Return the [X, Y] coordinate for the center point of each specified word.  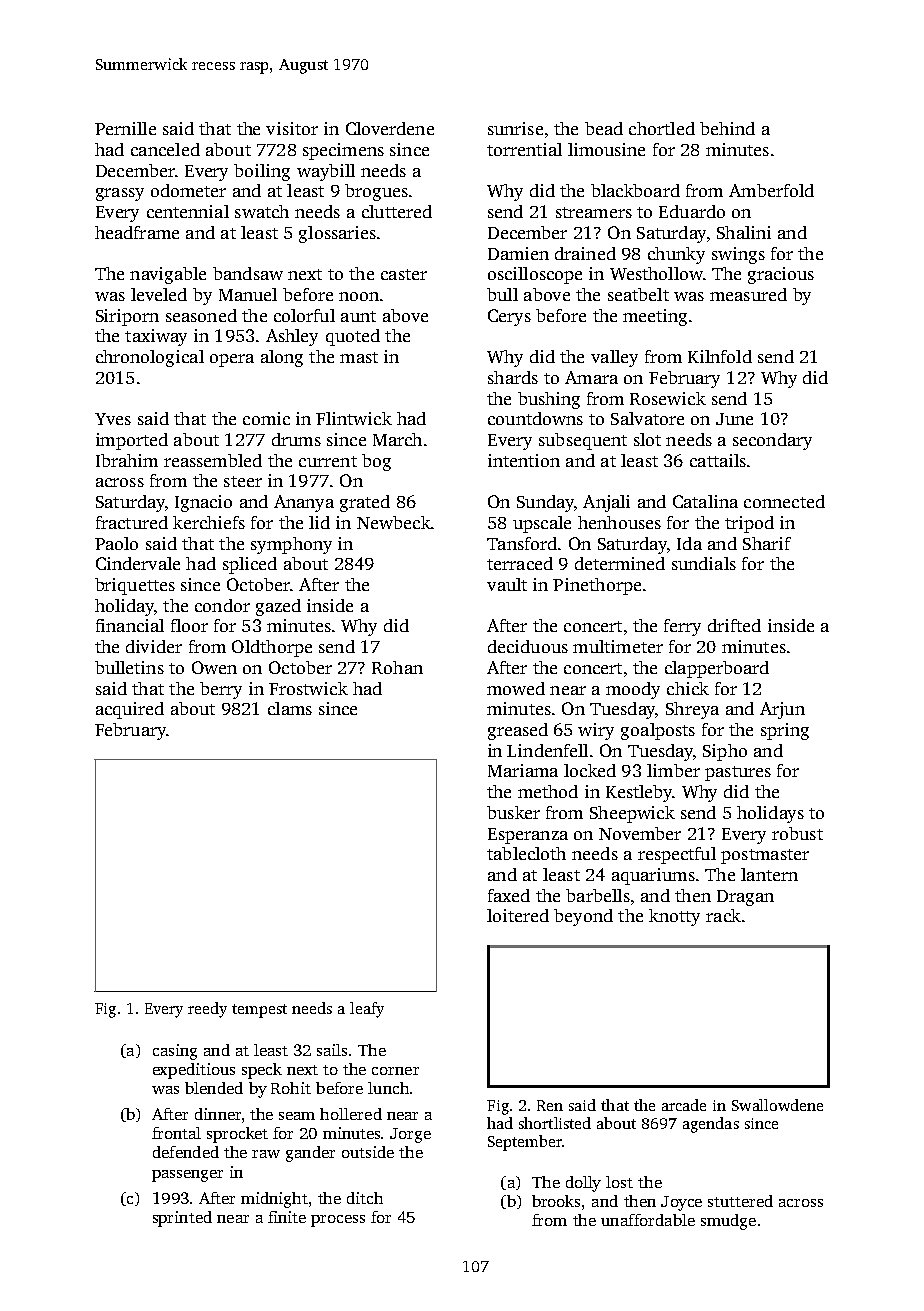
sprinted [182, 1219]
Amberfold [771, 190]
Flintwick [354, 418]
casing [175, 1052]
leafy [367, 1010]
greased [518, 731]
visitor [292, 128]
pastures [738, 773]
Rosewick [668, 398]
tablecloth [526, 853]
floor [189, 625]
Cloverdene [390, 128]
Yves [113, 419]
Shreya [692, 710]
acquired [130, 710]
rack [723, 915]
